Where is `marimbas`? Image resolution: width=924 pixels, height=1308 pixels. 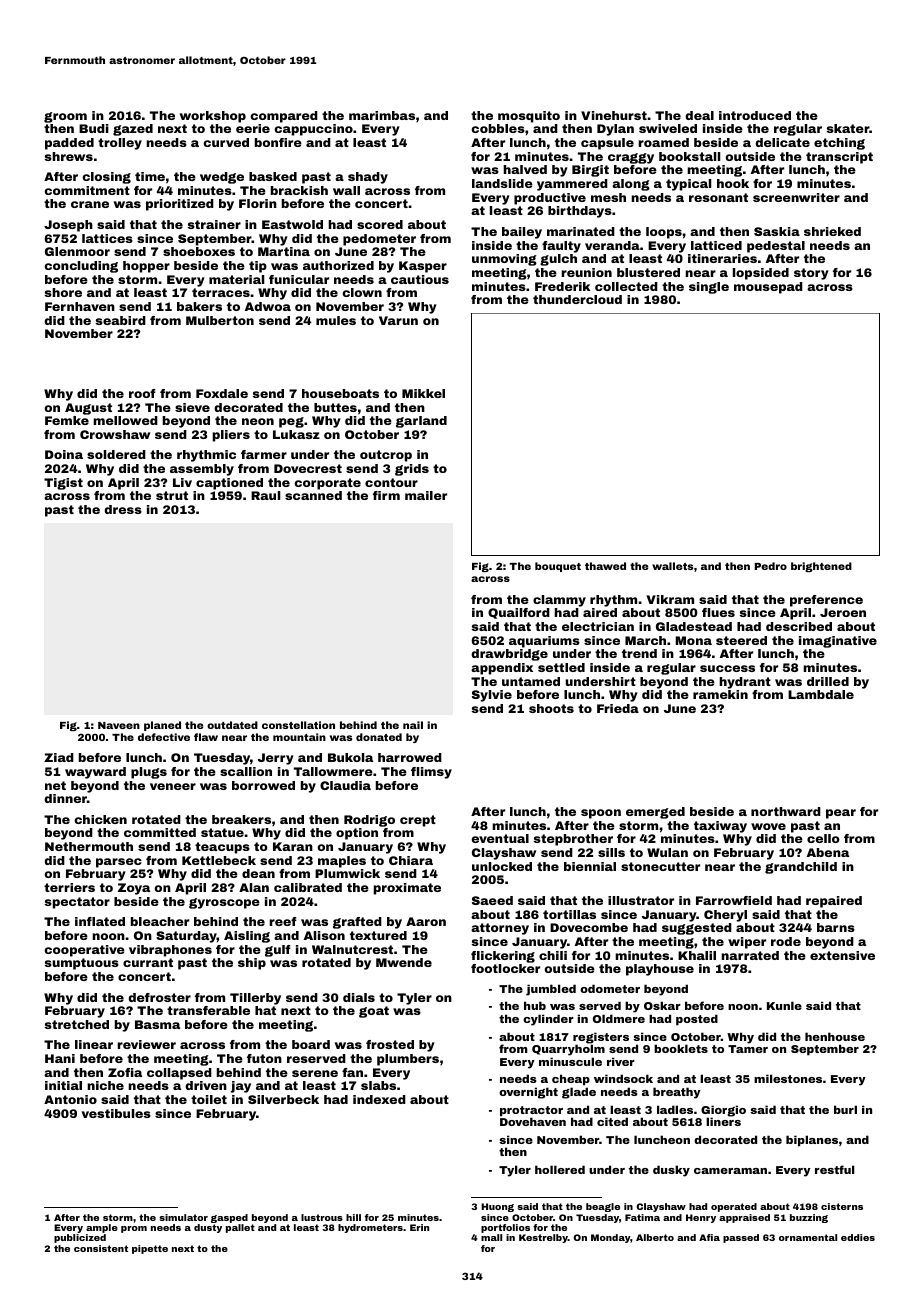 marimbas is located at coordinates (382, 115).
